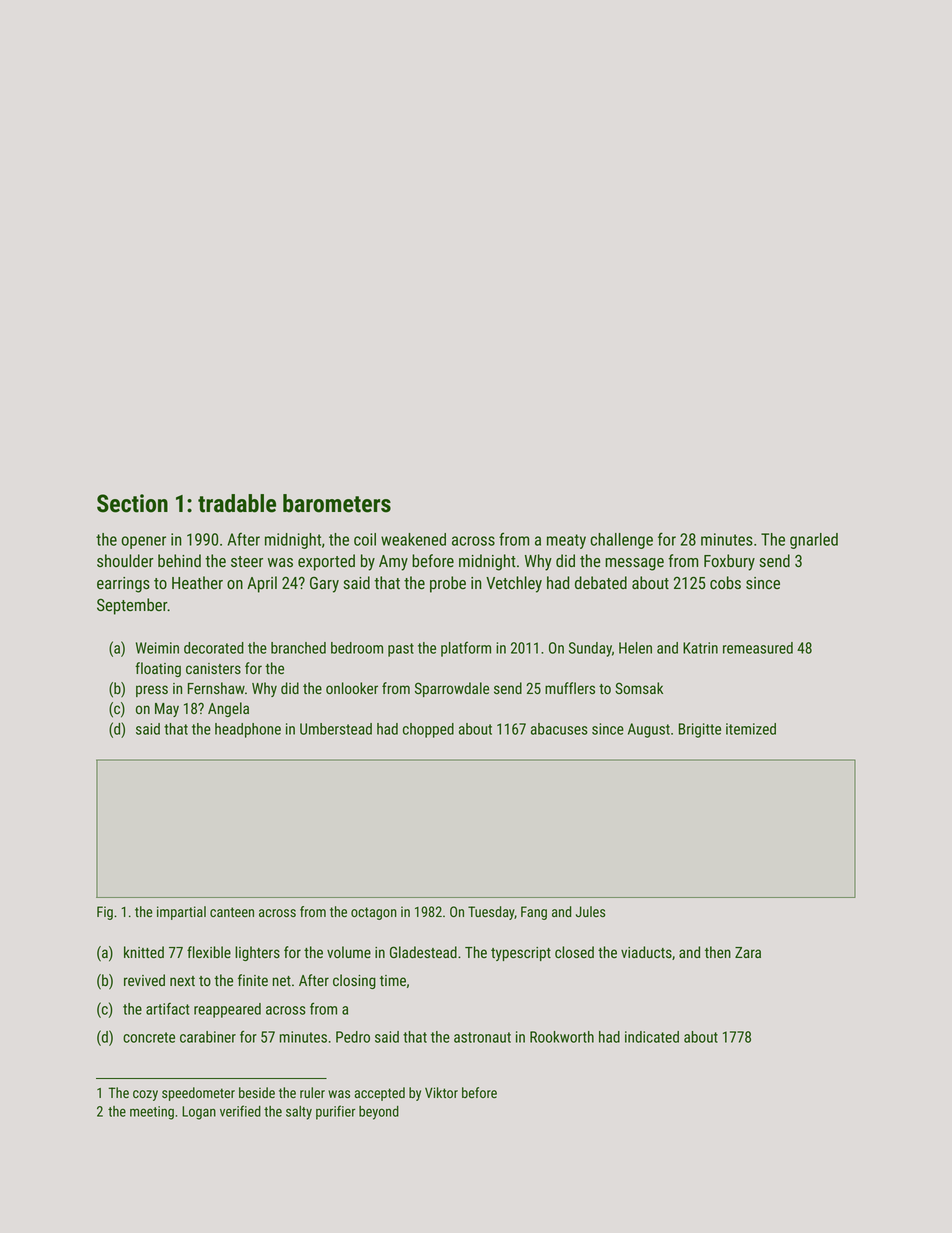 The height and width of the image is (1233, 952). I want to click on indicated, so click(652, 1037).
